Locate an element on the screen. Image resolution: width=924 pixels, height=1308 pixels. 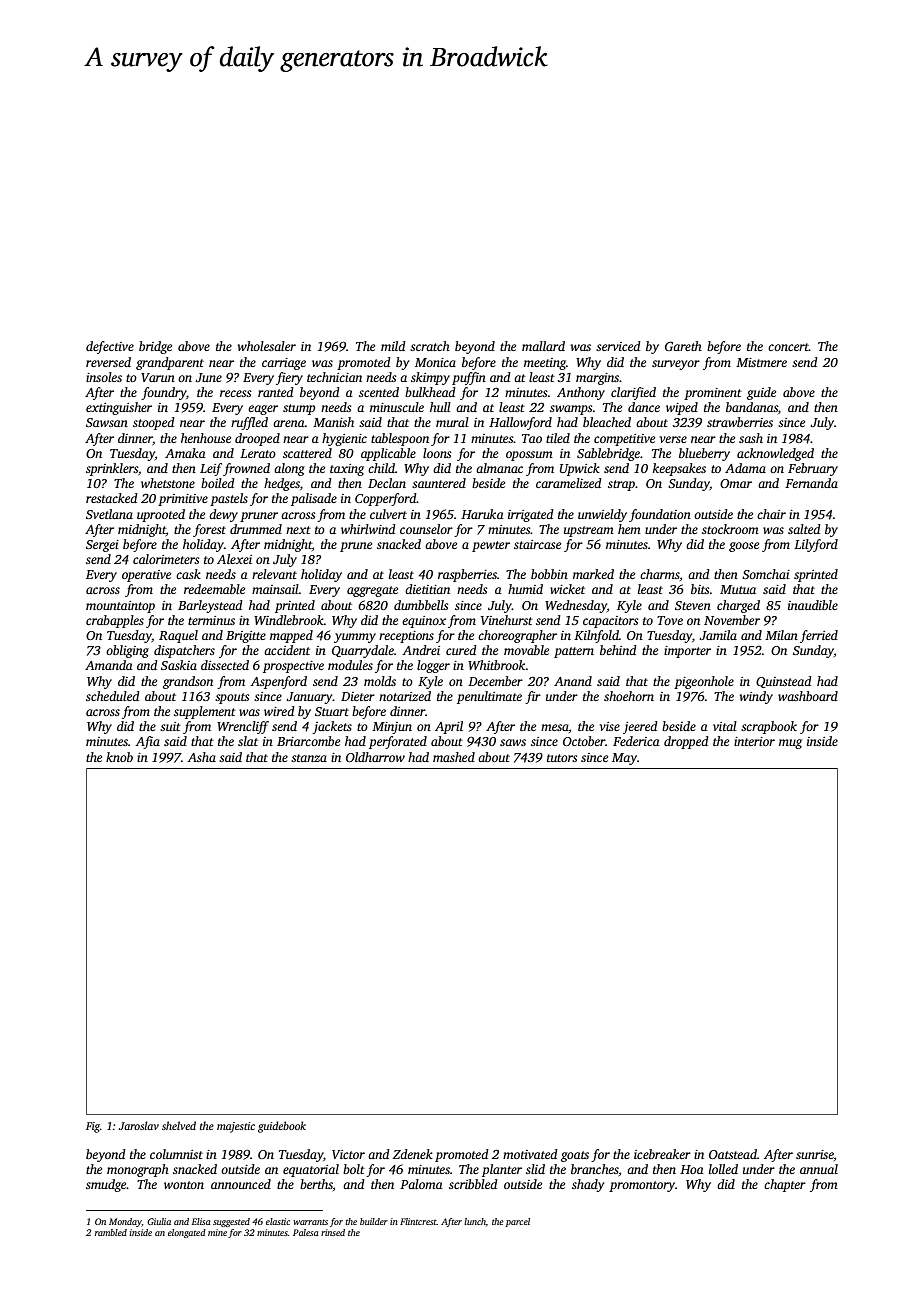
scented is located at coordinates (379, 392).
